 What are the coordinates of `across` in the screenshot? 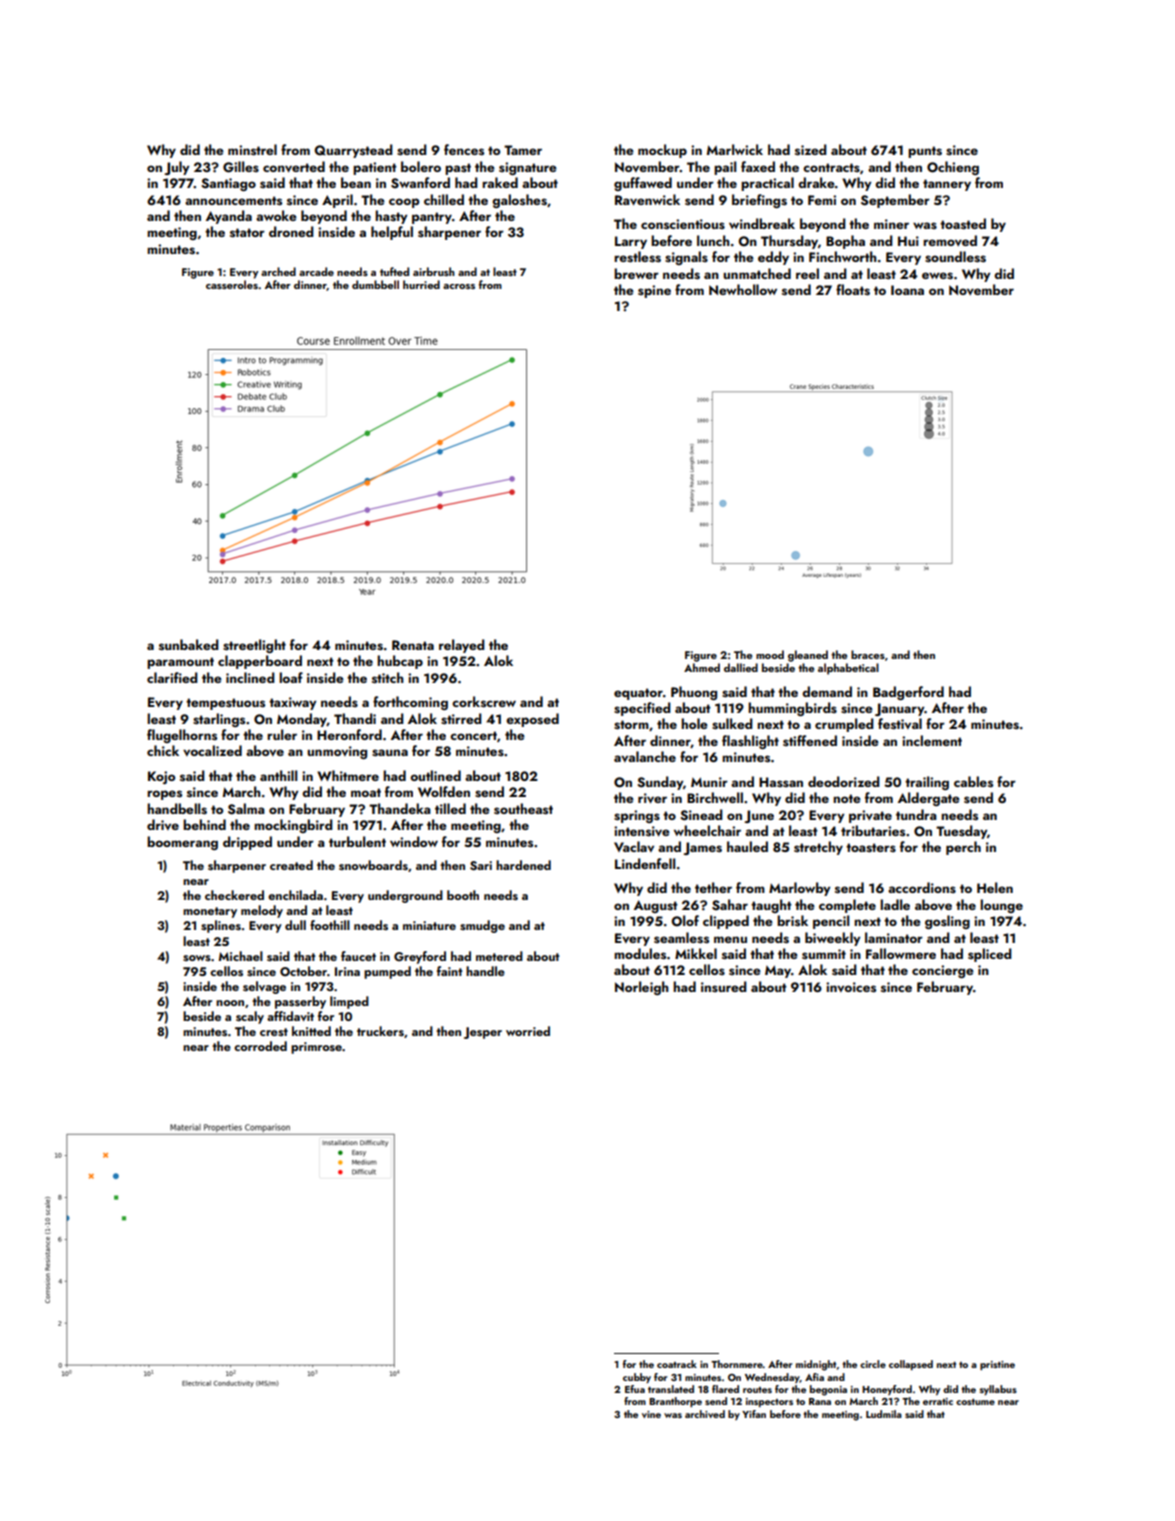 It's located at (459, 286).
